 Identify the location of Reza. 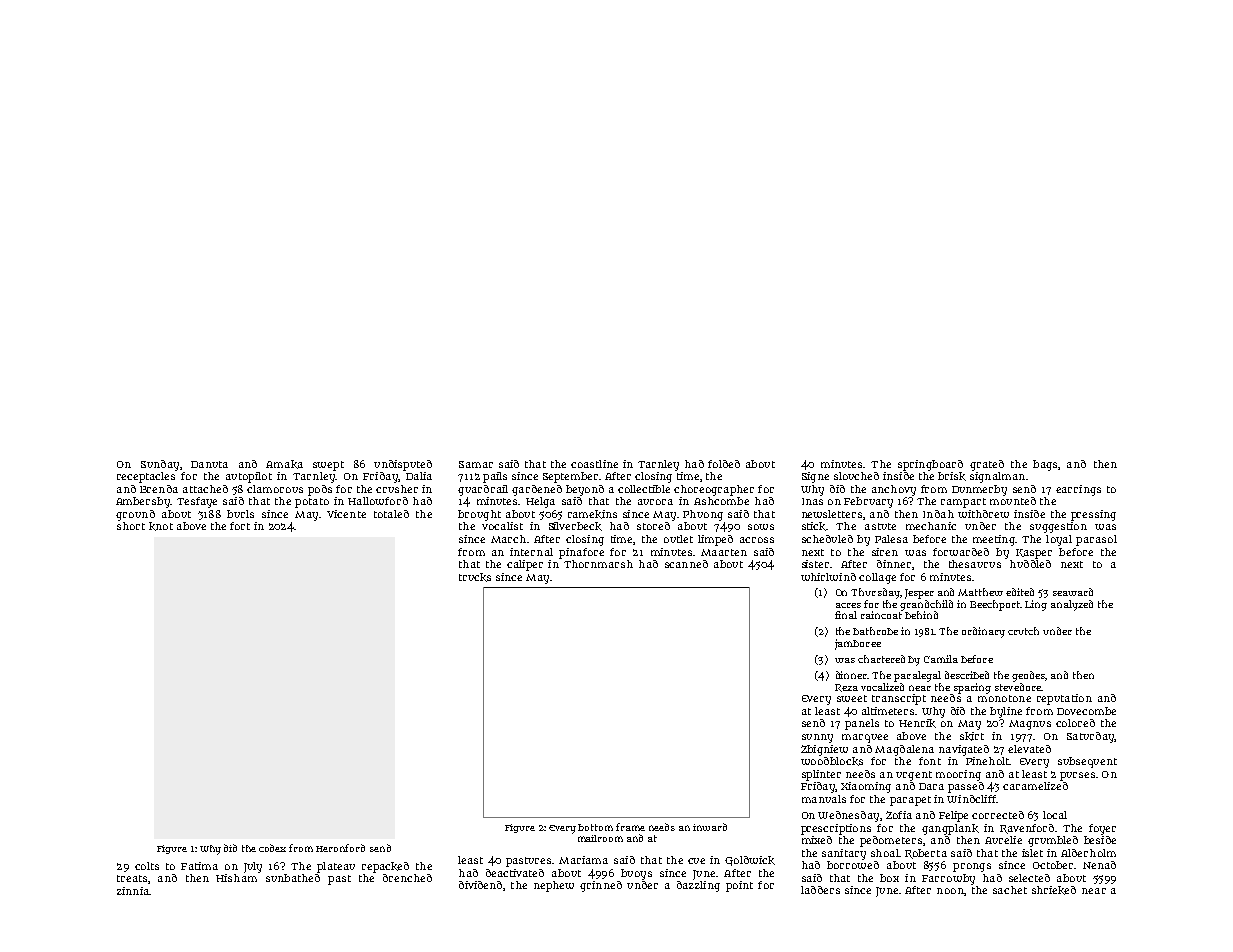
(846, 688).
